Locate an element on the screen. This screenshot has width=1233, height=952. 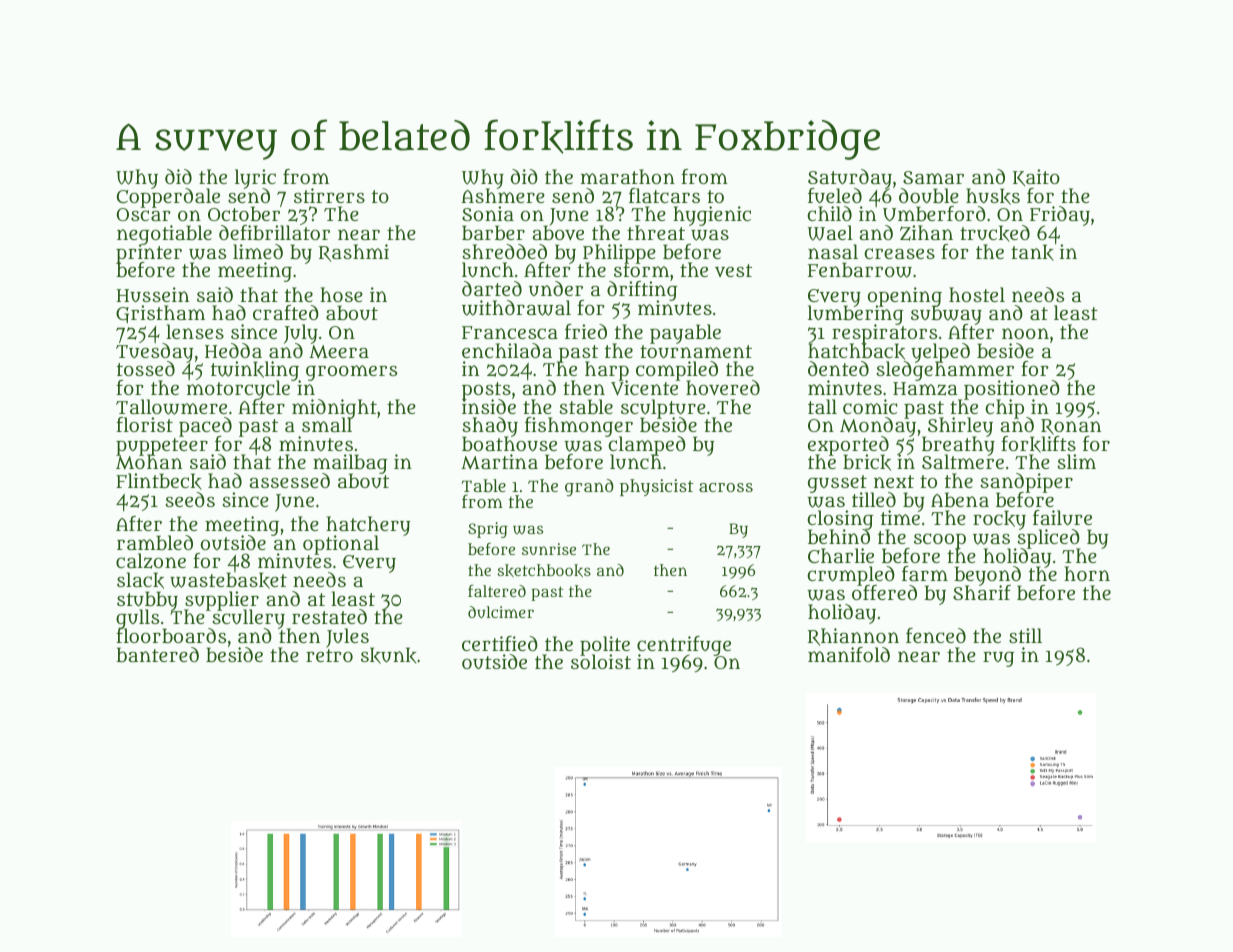
fenced is located at coordinates (936, 635).
